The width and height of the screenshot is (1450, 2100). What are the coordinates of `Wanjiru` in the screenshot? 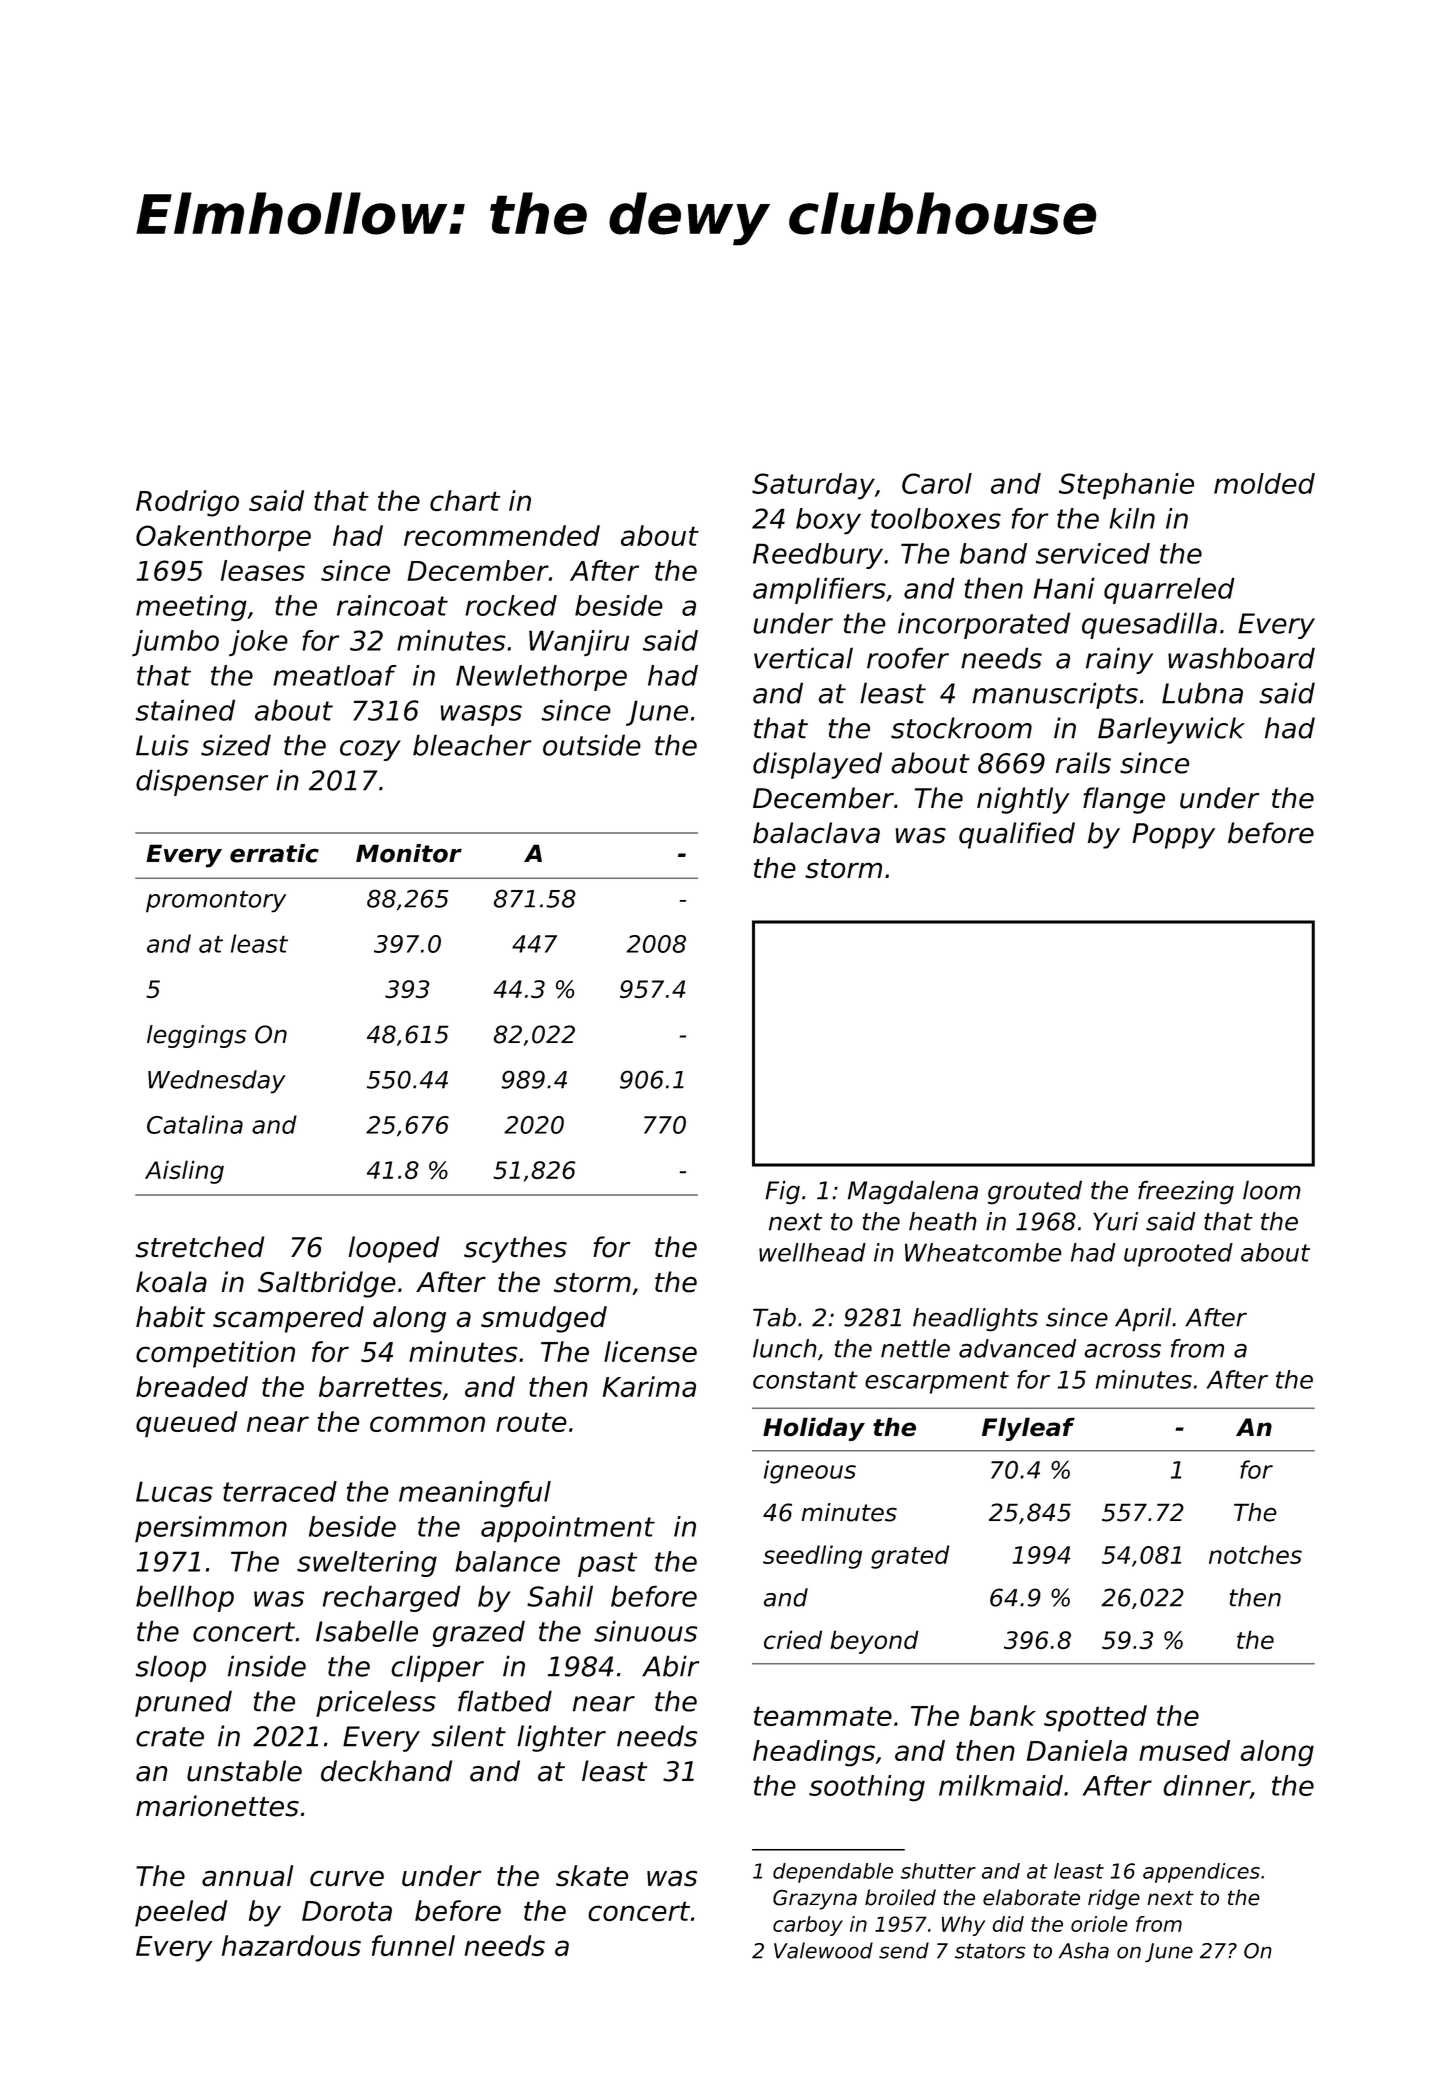 It's located at (579, 643).
